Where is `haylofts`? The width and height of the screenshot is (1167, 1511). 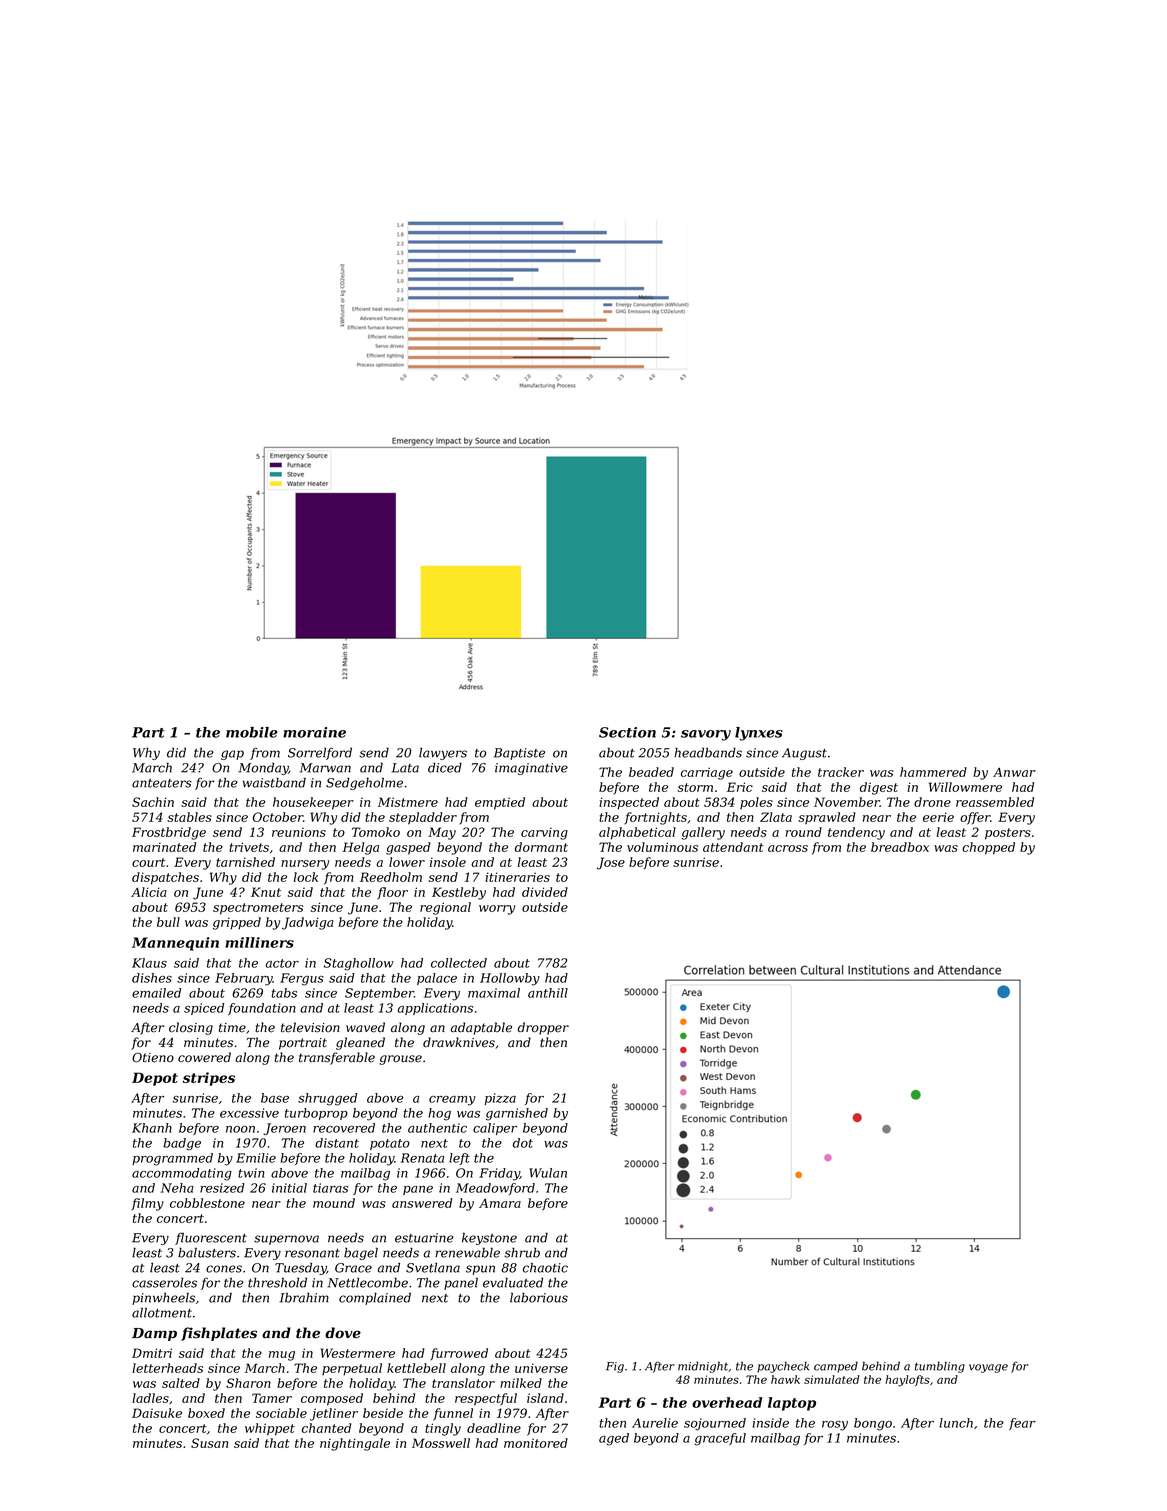 haylofts is located at coordinates (907, 1381).
